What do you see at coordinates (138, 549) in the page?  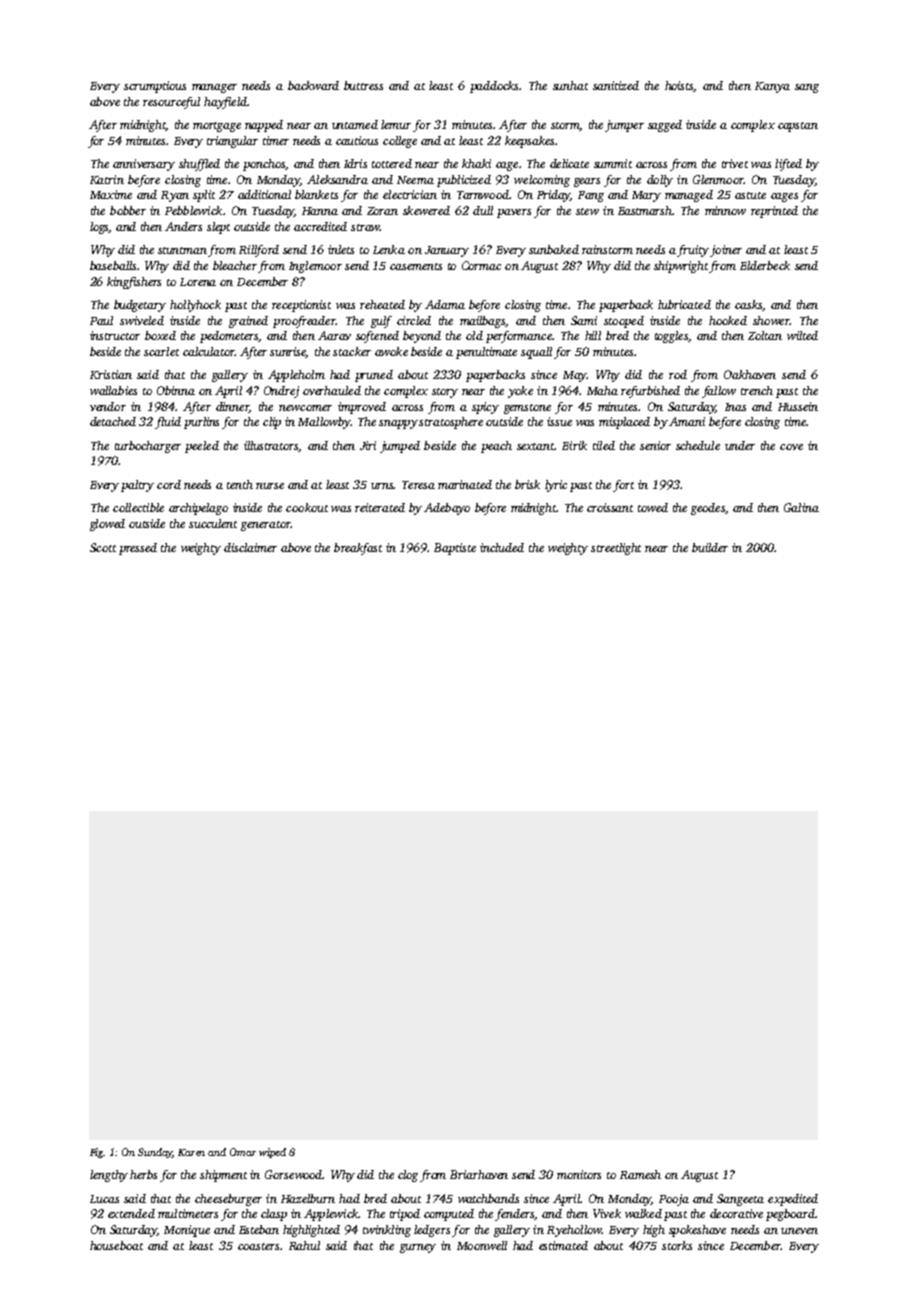 I see `pressed` at bounding box center [138, 549].
